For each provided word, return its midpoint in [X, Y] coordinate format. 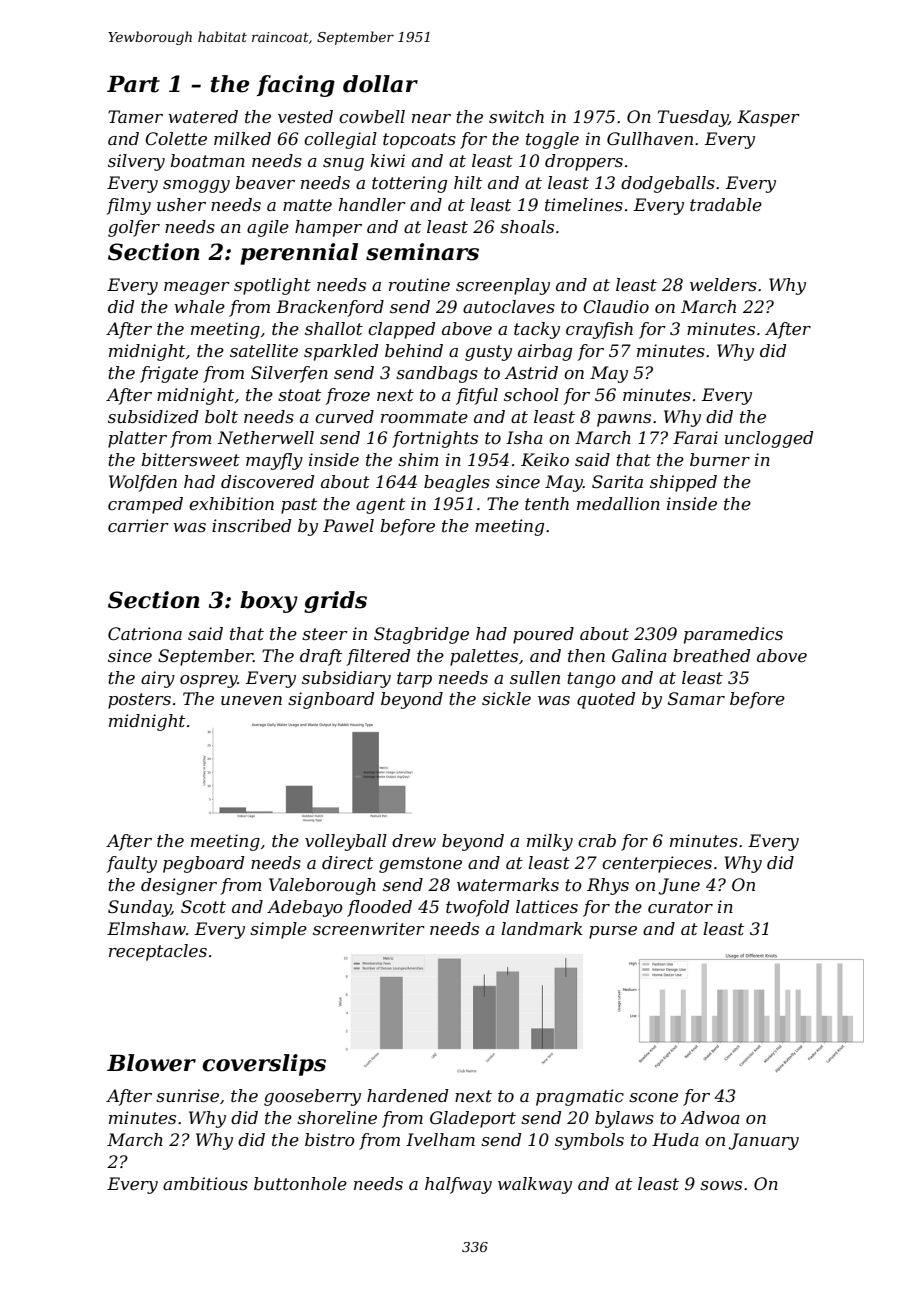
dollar [380, 84]
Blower [151, 1063]
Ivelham [440, 1139]
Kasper [768, 118]
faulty [132, 864]
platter [137, 439]
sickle [506, 698]
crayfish [599, 330]
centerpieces [657, 864]
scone [653, 1097]
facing [296, 86]
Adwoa [710, 1117]
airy [158, 679]
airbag [545, 352]
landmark [542, 928]
